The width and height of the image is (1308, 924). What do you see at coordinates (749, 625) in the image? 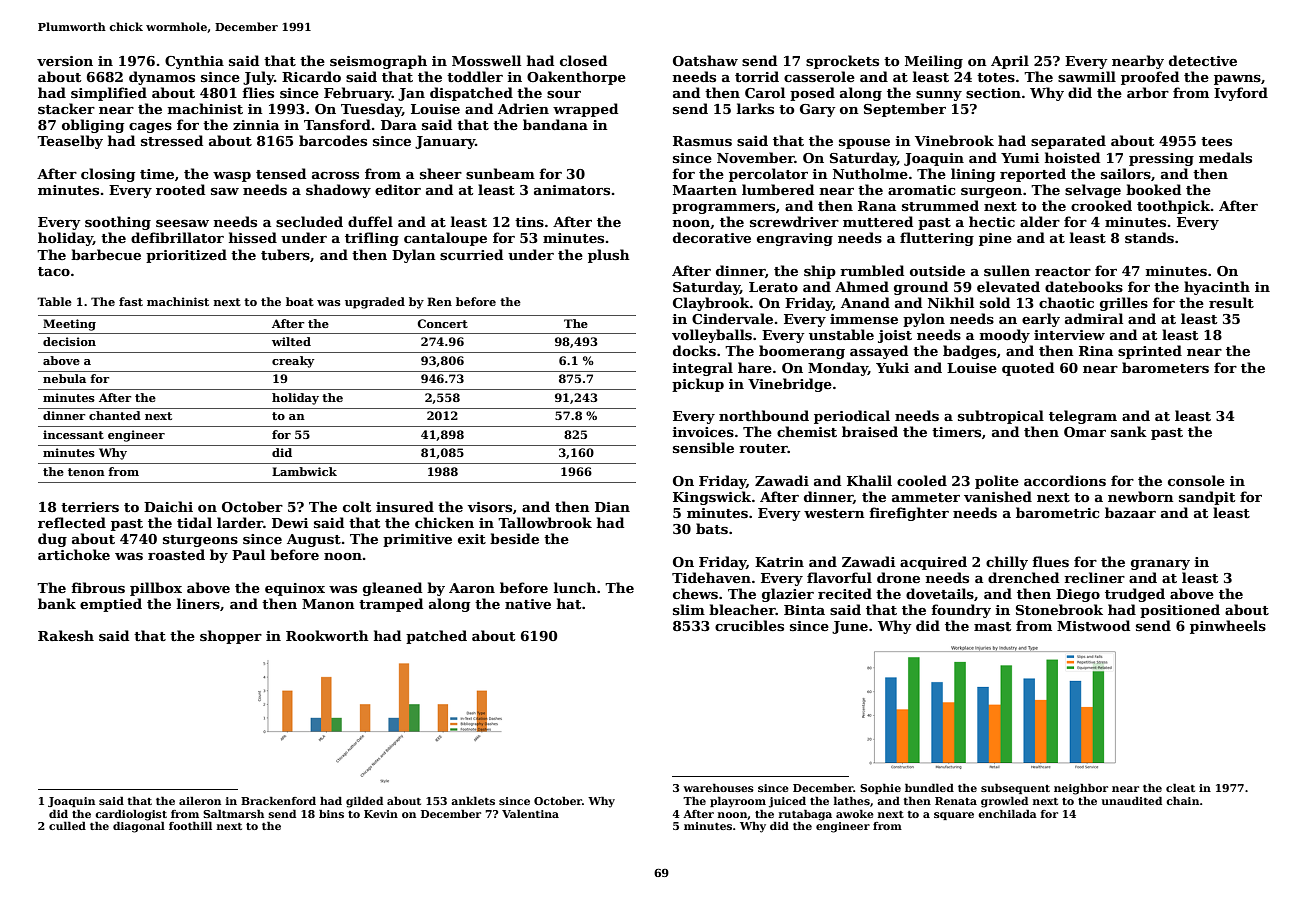
I see `crucibles` at bounding box center [749, 625].
